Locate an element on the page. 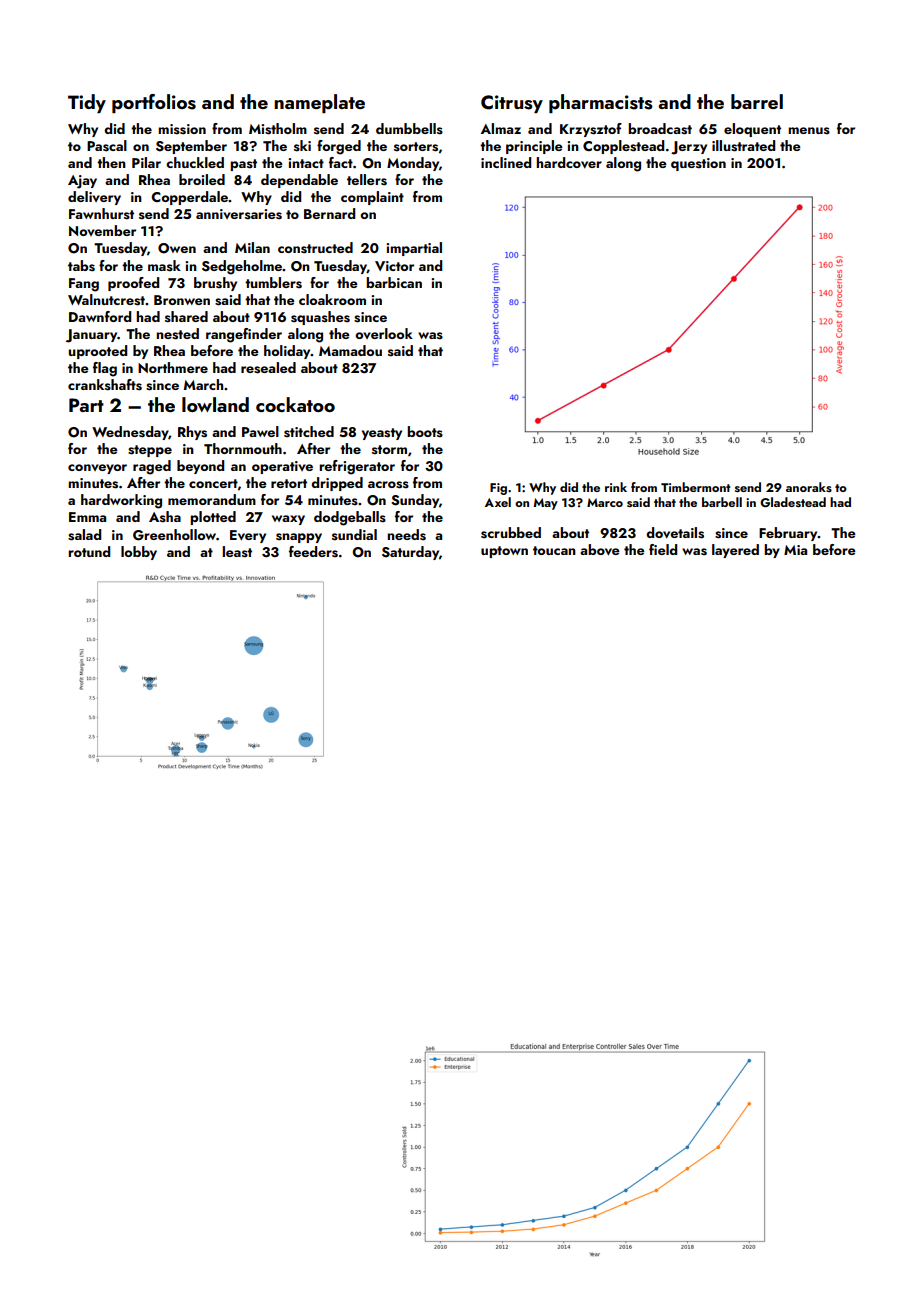 Image resolution: width=924 pixels, height=1308 pixels. question is located at coordinates (698, 164).
